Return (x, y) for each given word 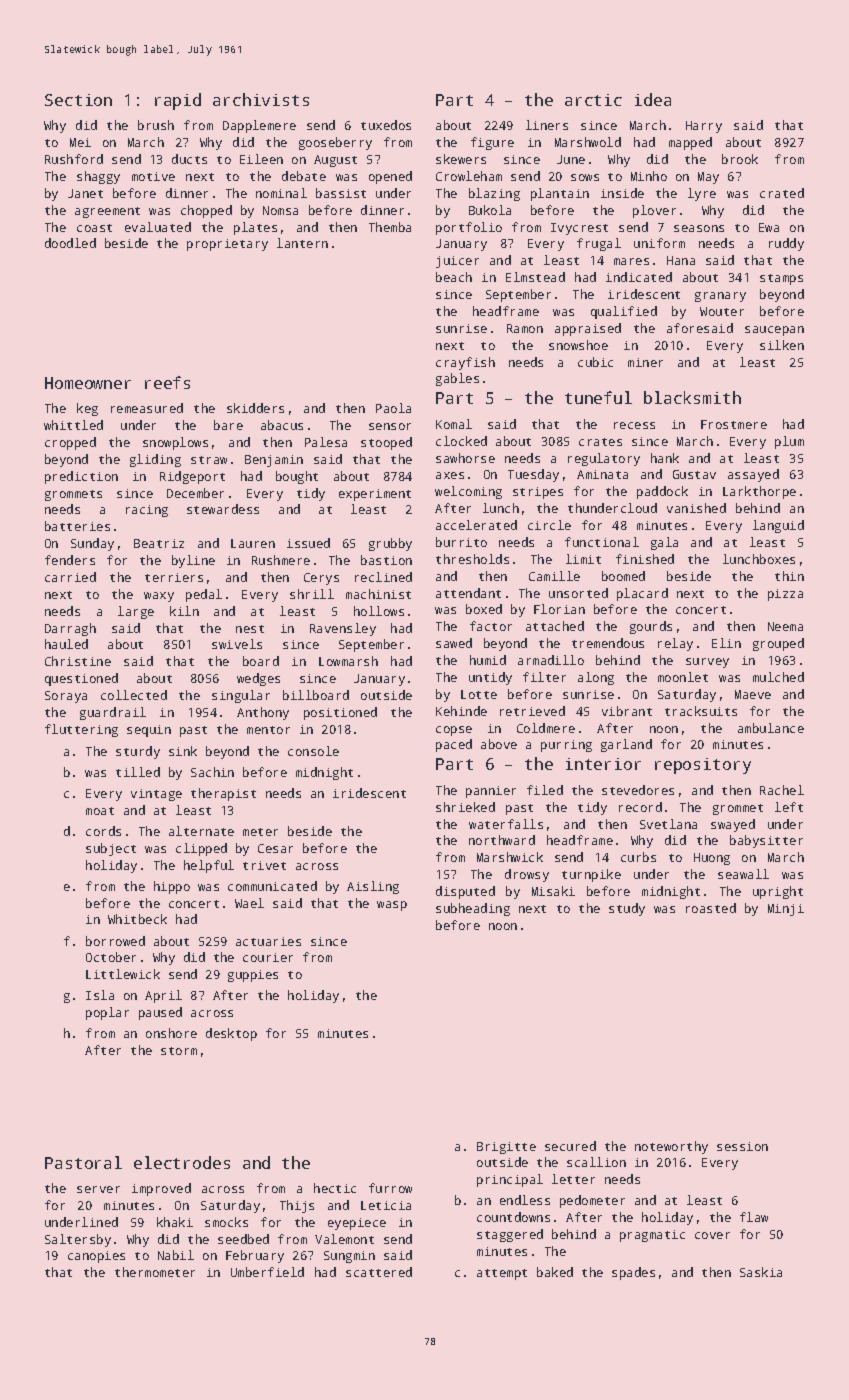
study (627, 909)
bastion (386, 560)
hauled (66, 644)
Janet (85, 193)
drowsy (527, 875)
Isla (100, 995)
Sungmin (349, 1257)
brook (740, 159)
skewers (461, 159)
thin (789, 576)
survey (707, 663)
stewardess (223, 509)
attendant (468, 593)
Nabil (176, 1255)
